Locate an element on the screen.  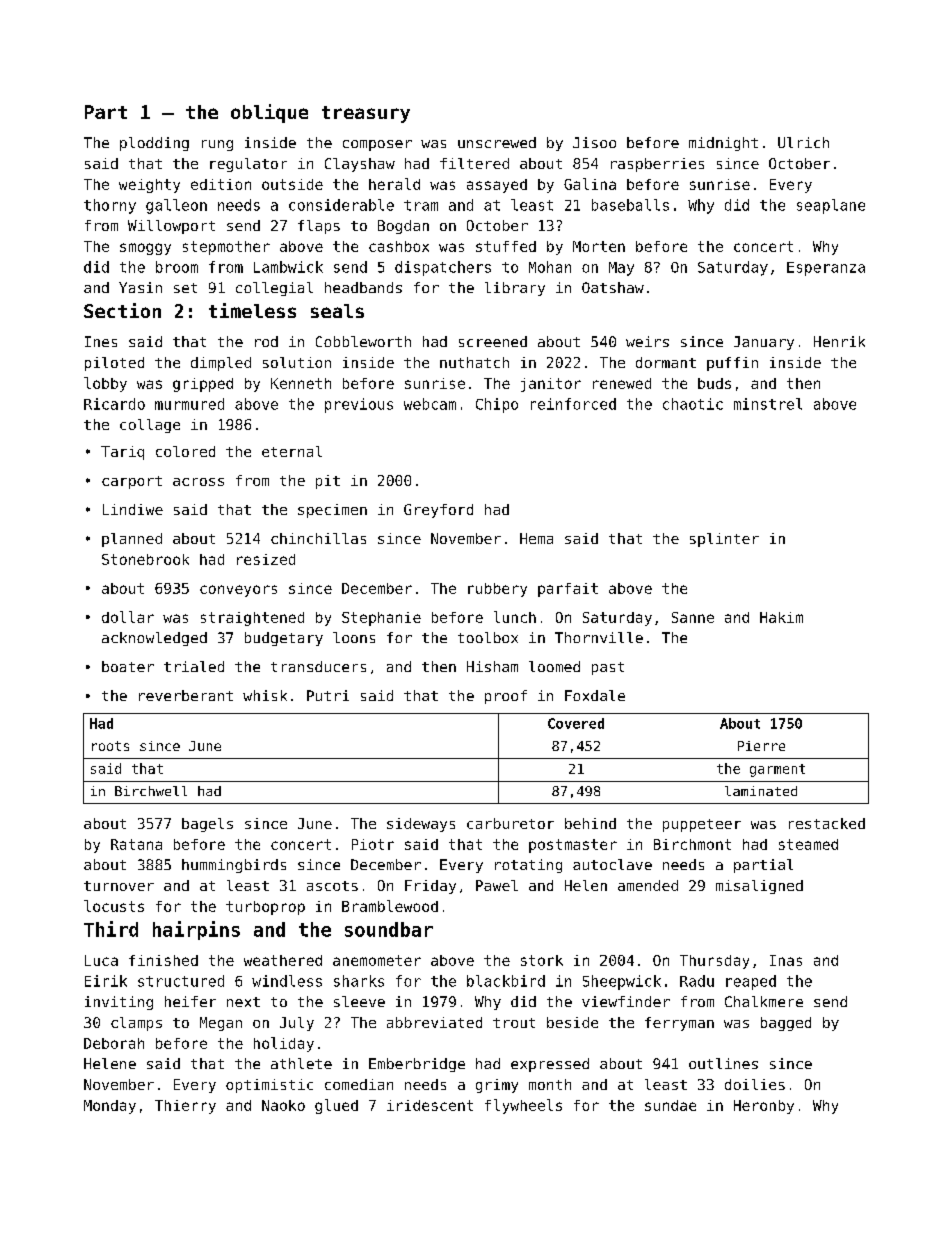
January is located at coordinates (764, 343).
